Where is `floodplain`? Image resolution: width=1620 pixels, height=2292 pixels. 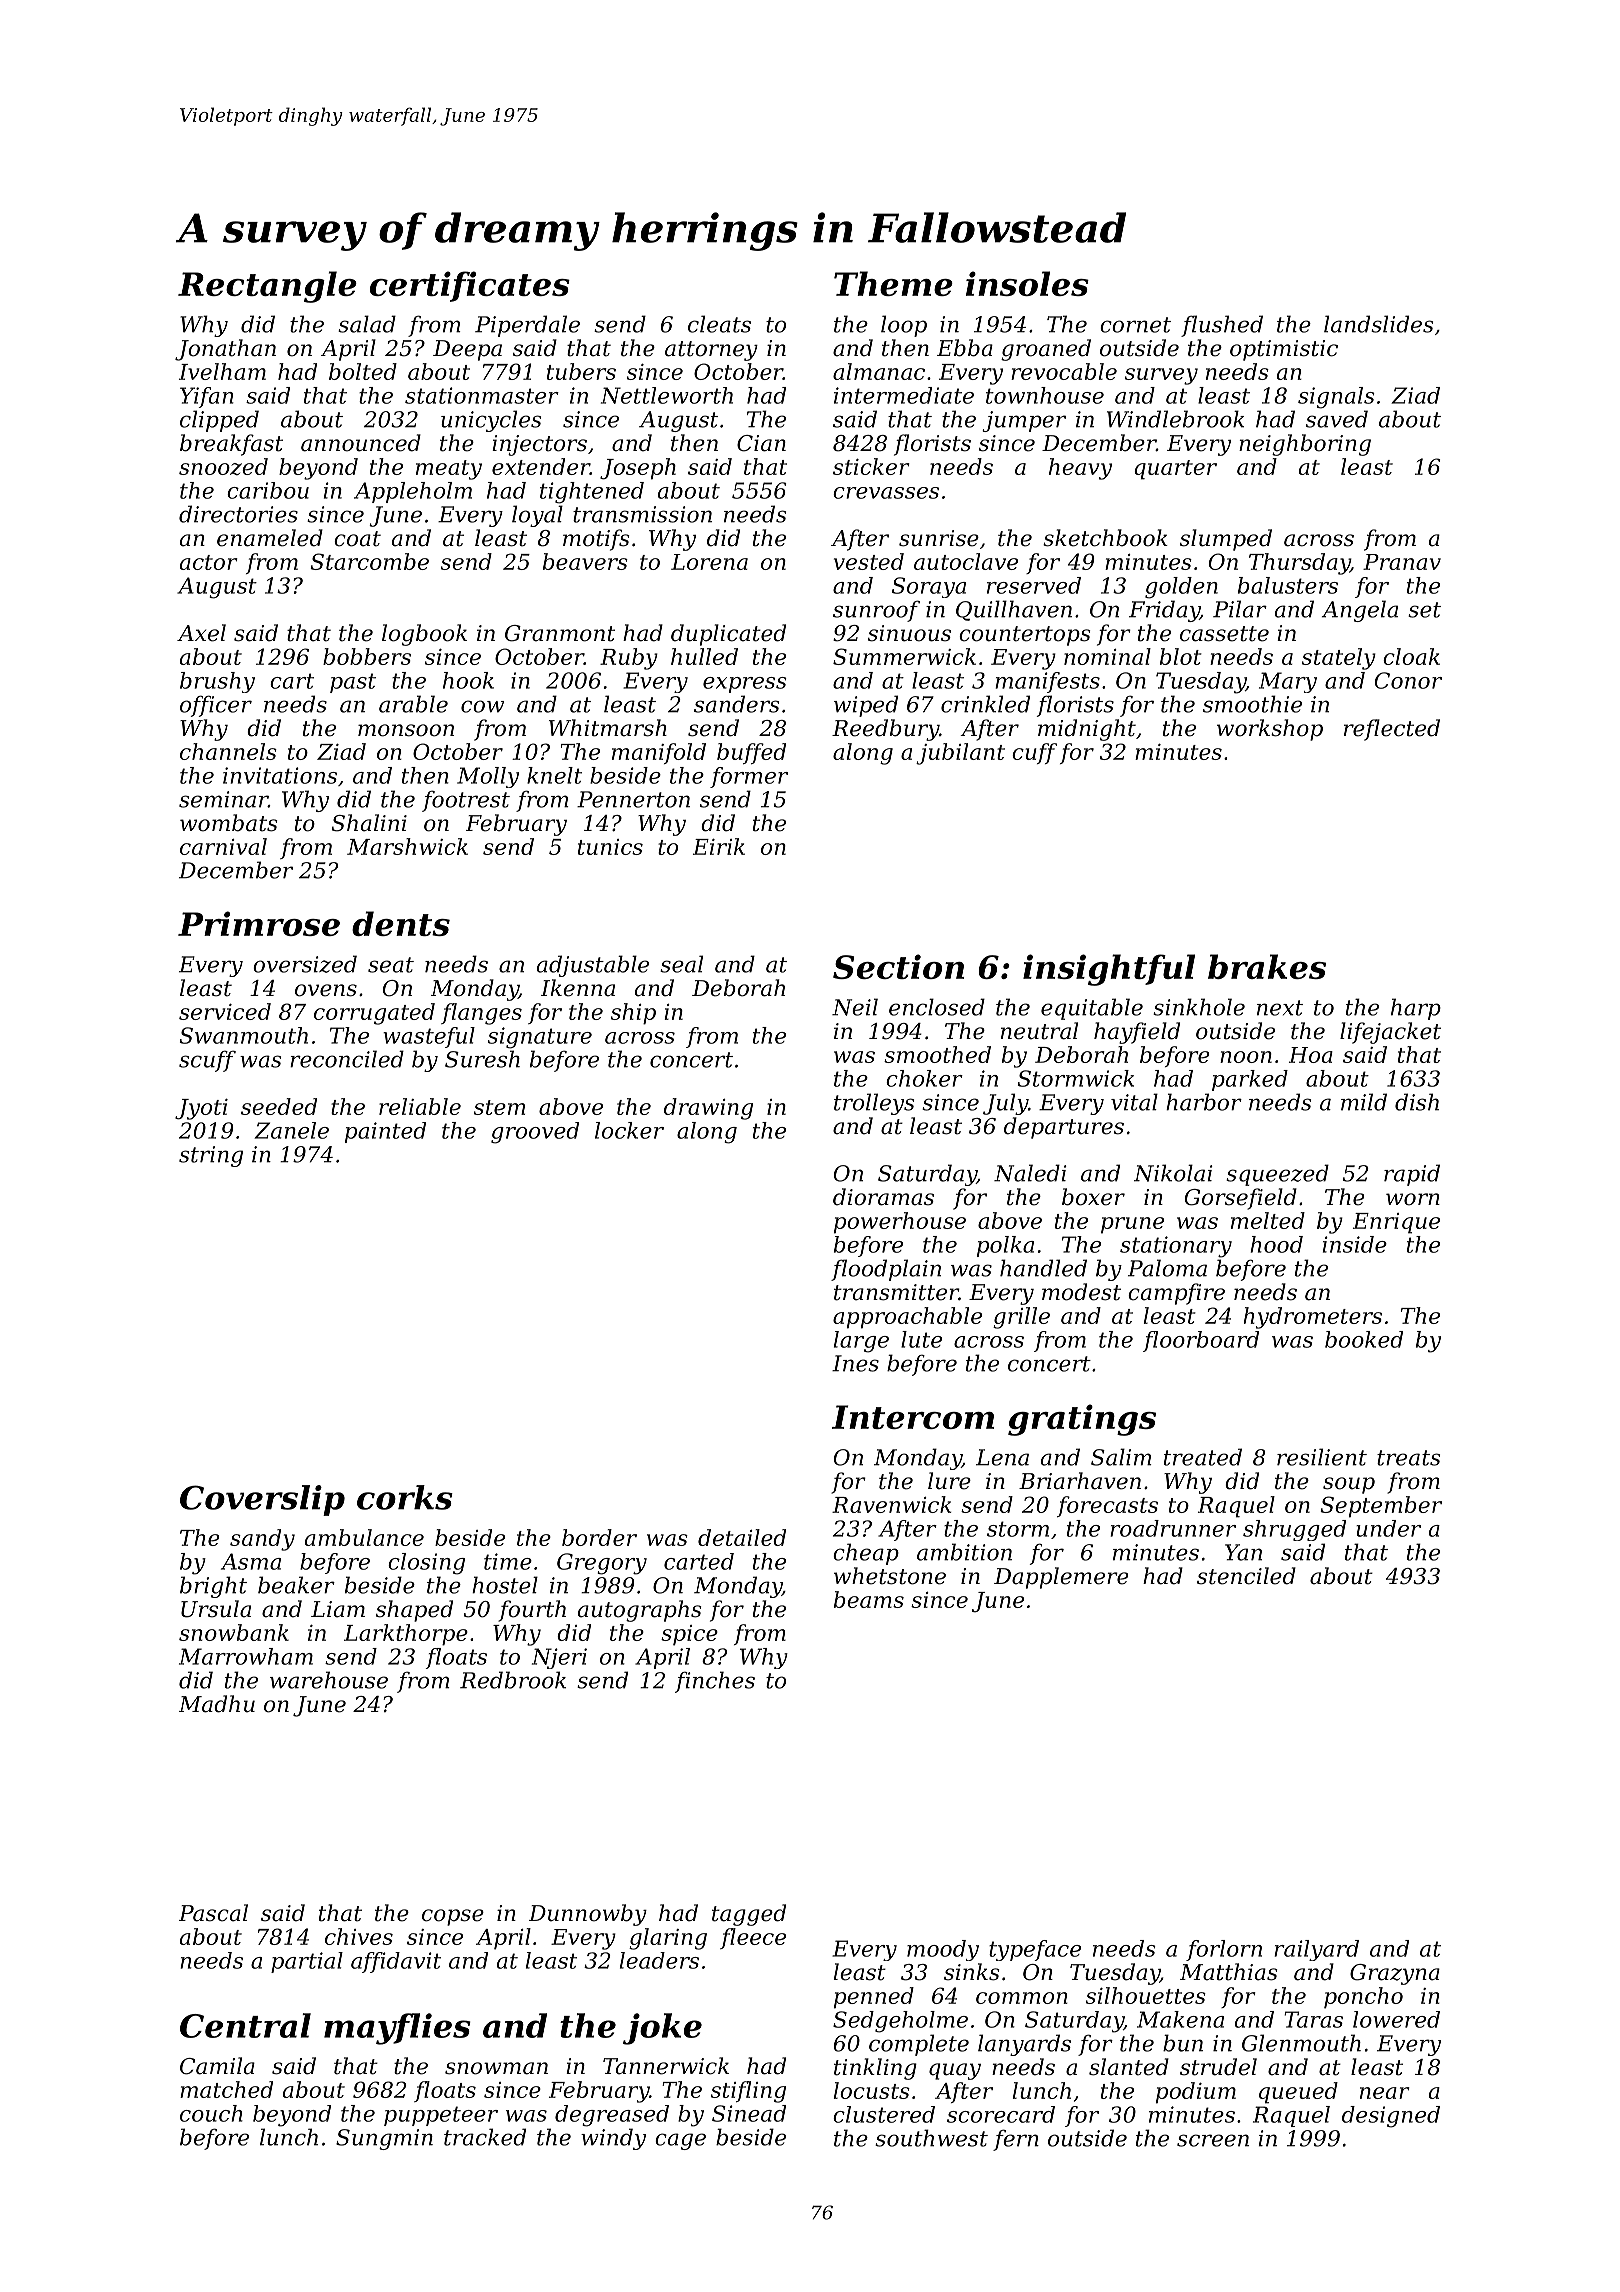
floodplain is located at coordinates (886, 1270).
